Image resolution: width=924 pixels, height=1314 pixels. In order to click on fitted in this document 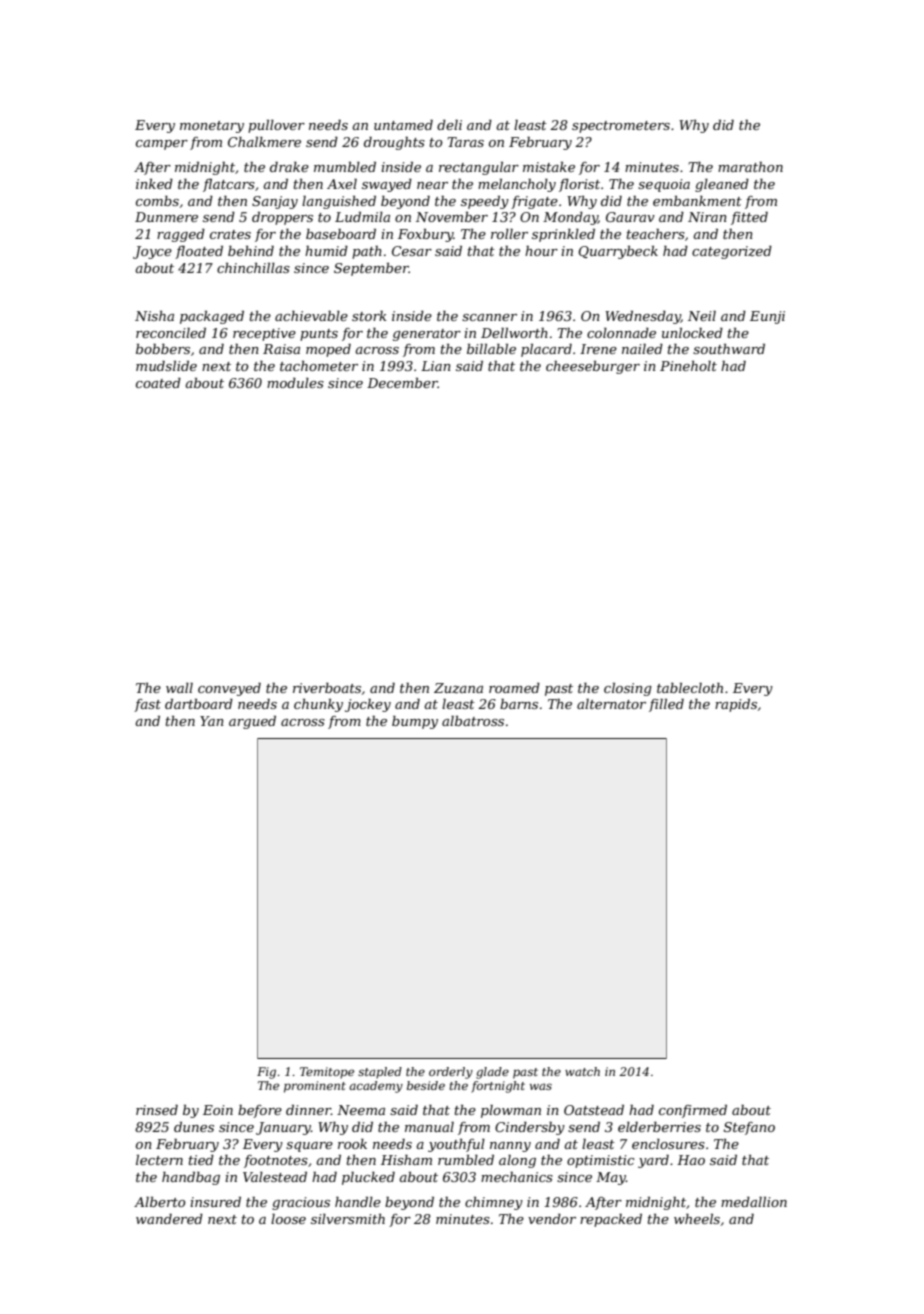, I will do `click(749, 218)`.
